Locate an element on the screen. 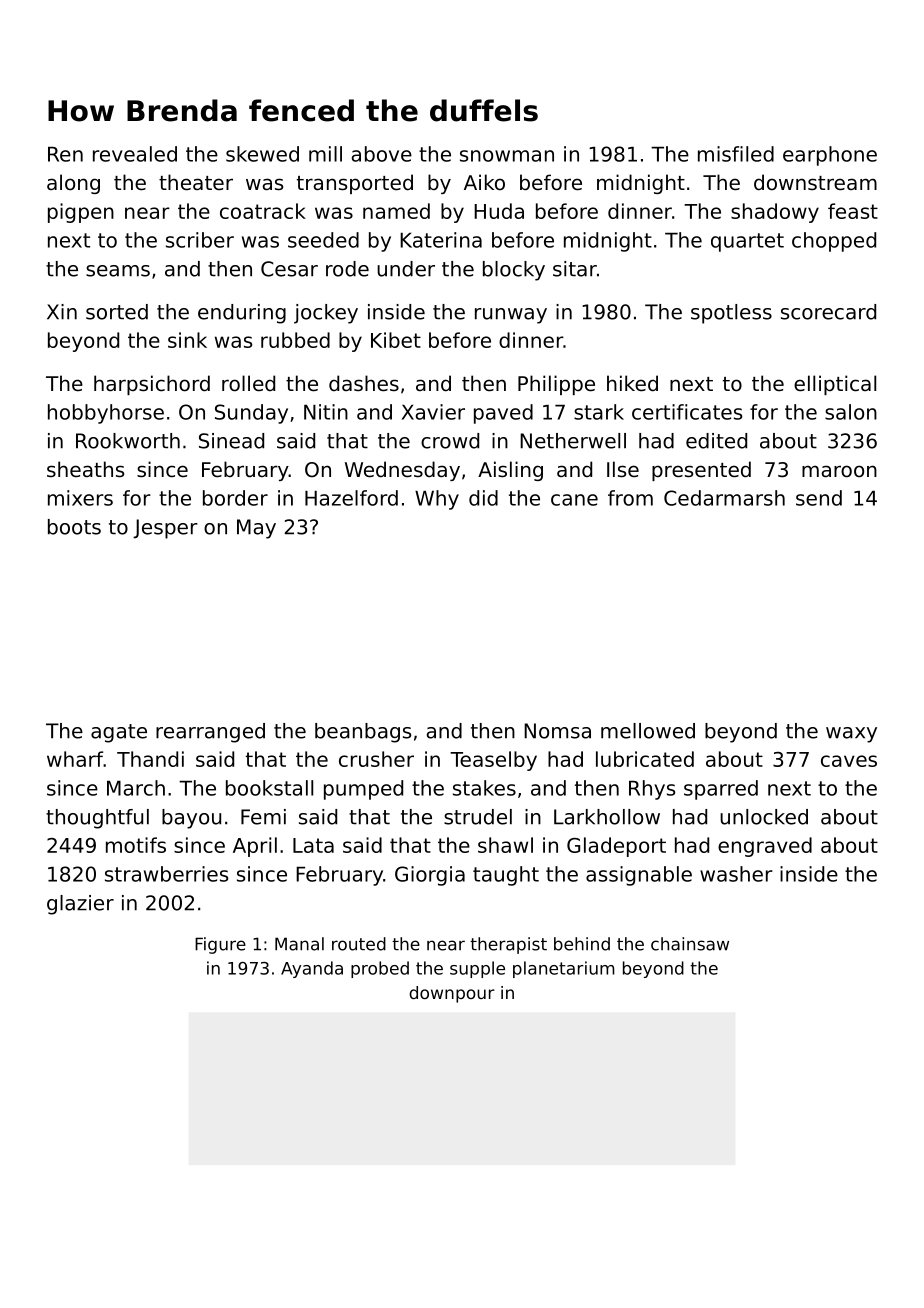  scorecard is located at coordinates (828, 312).
